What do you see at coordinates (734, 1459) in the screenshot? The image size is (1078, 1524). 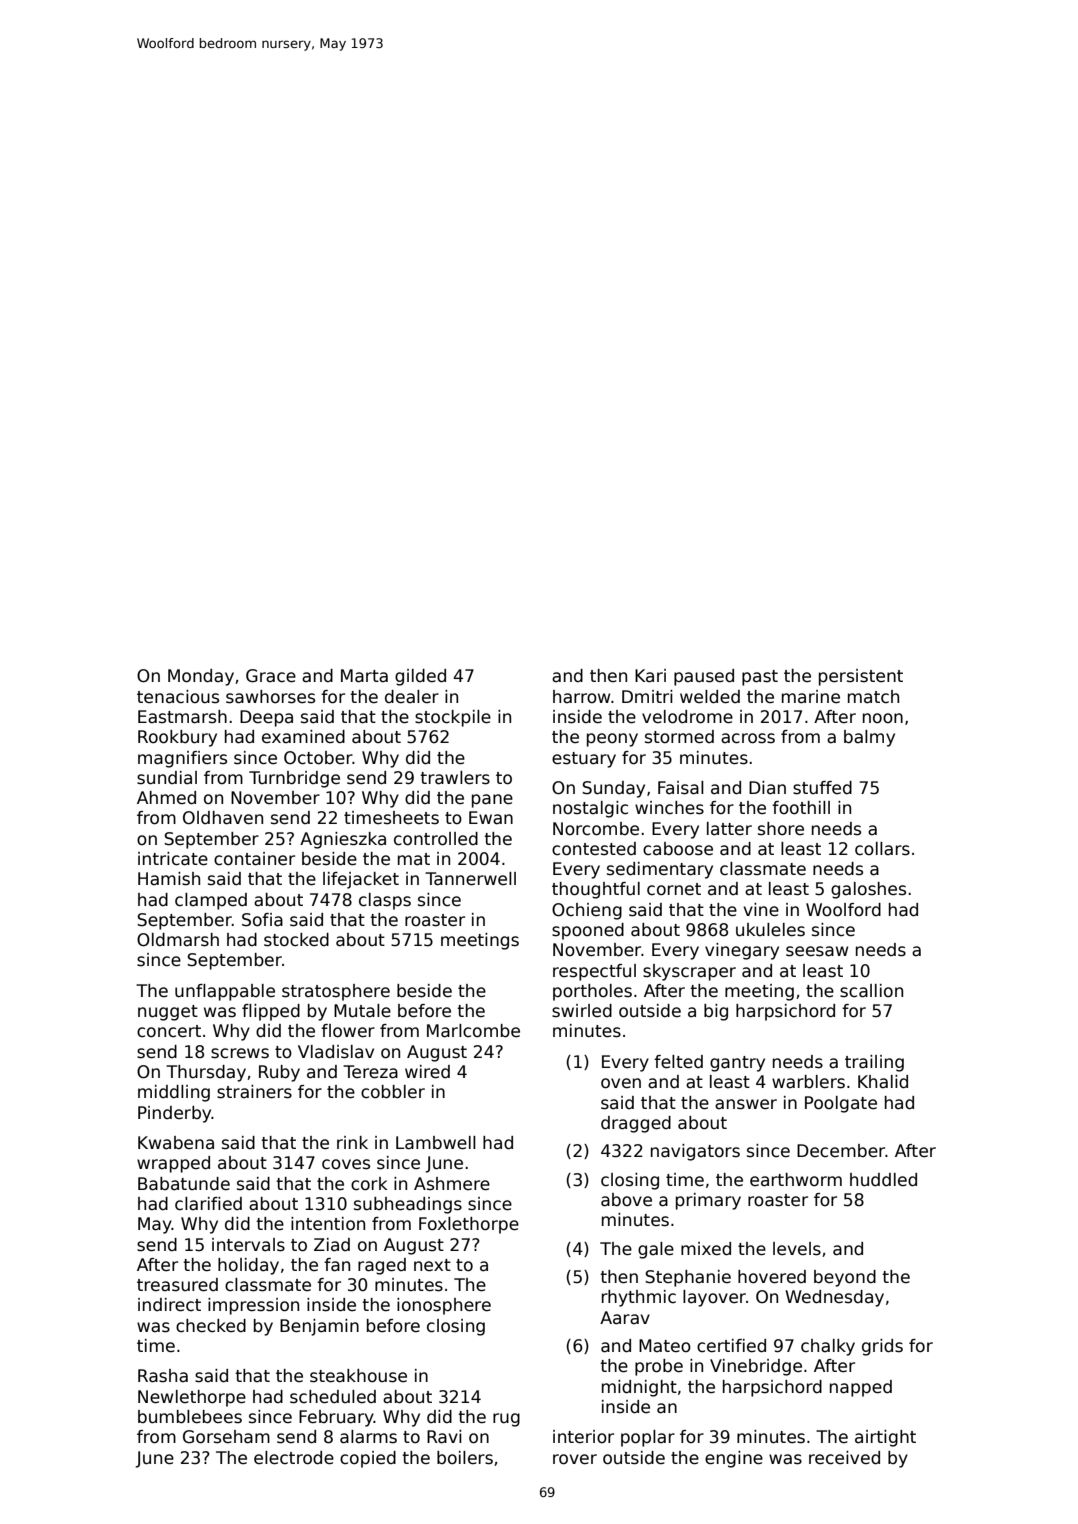 I see `engine` at bounding box center [734, 1459].
